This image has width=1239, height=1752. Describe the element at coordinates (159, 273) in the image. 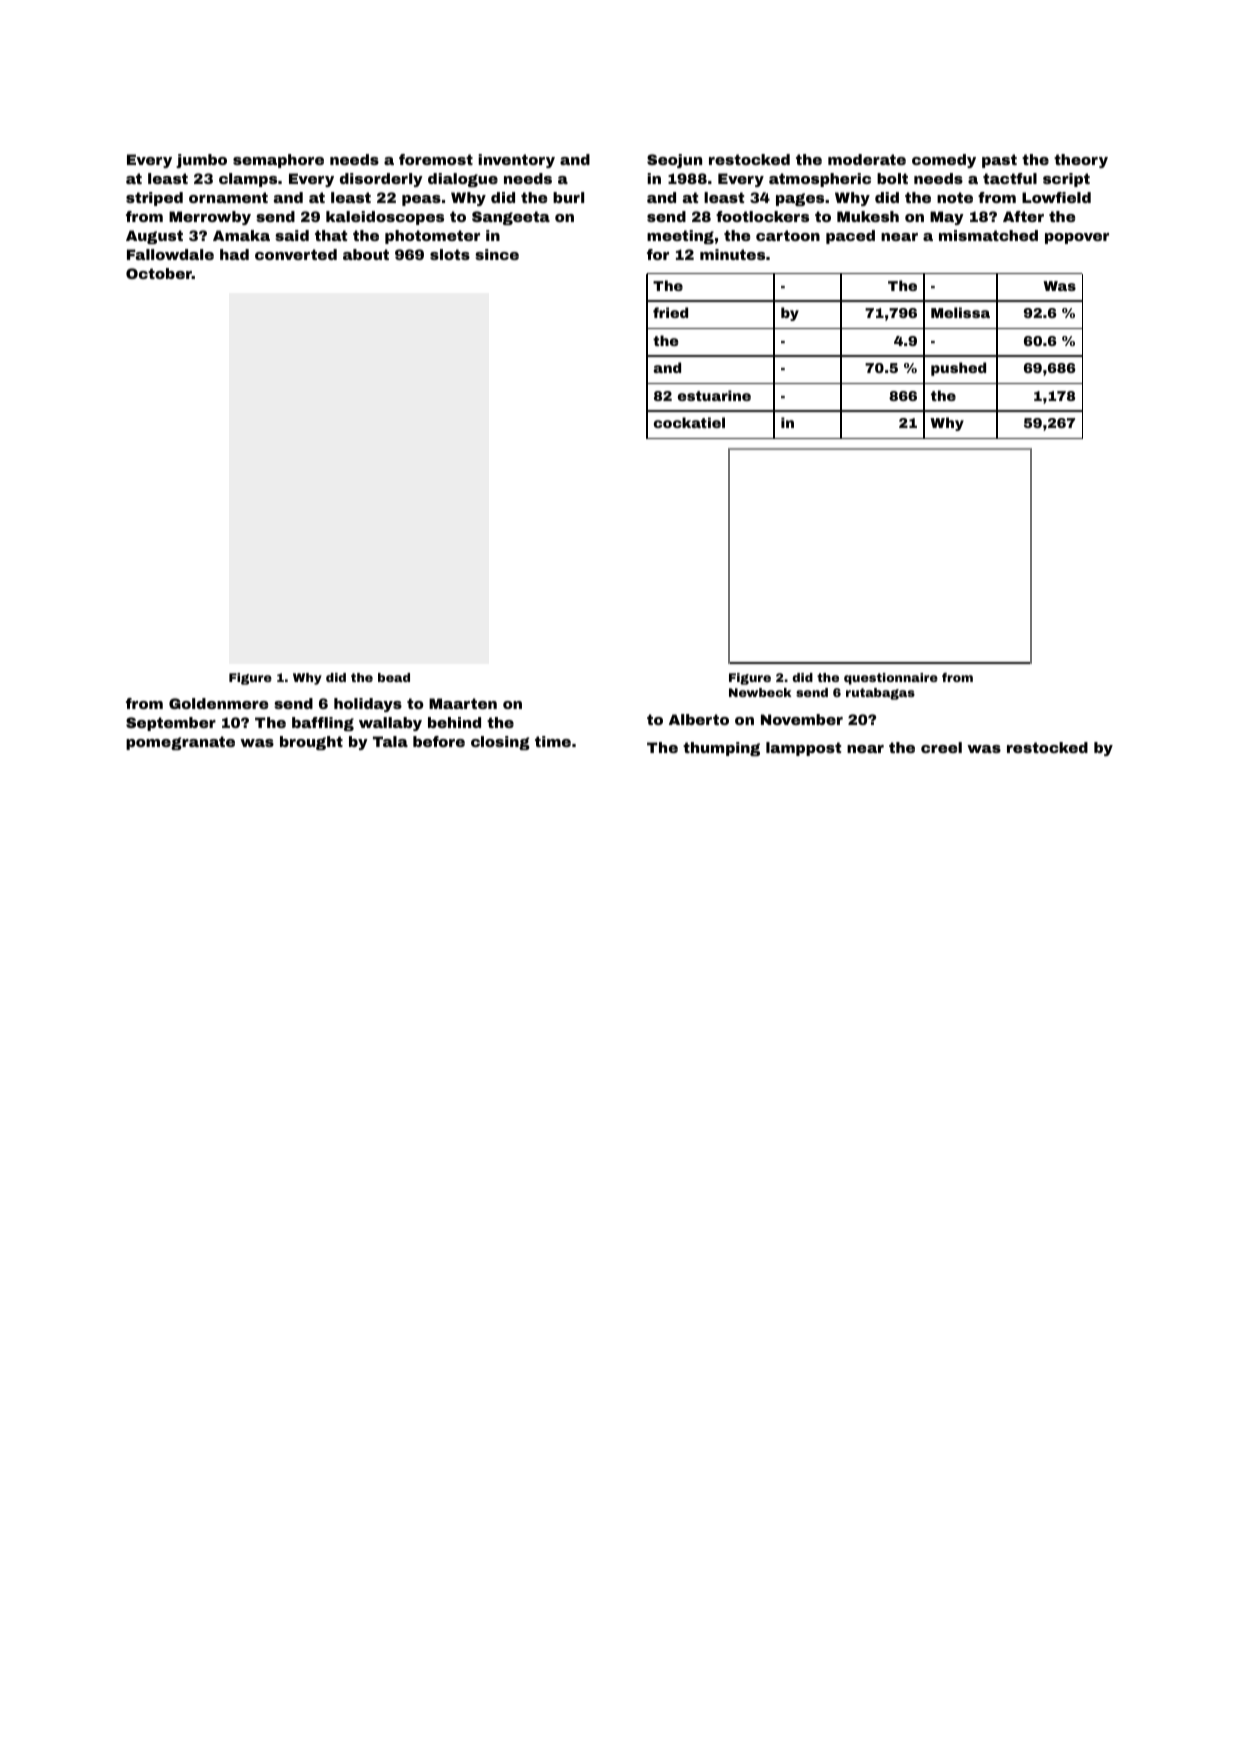

I see `October` at that location.
